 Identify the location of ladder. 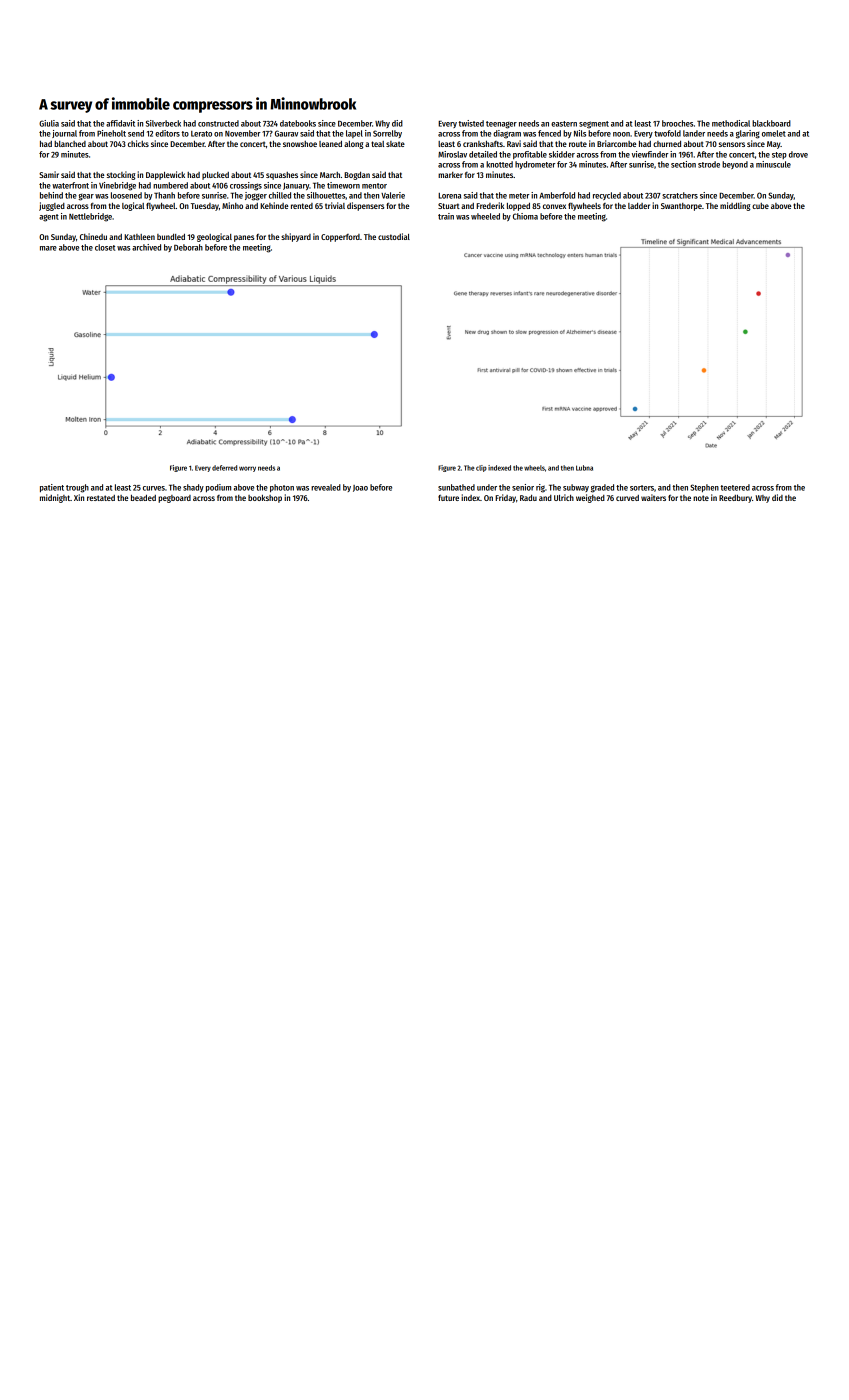
(639, 206).
